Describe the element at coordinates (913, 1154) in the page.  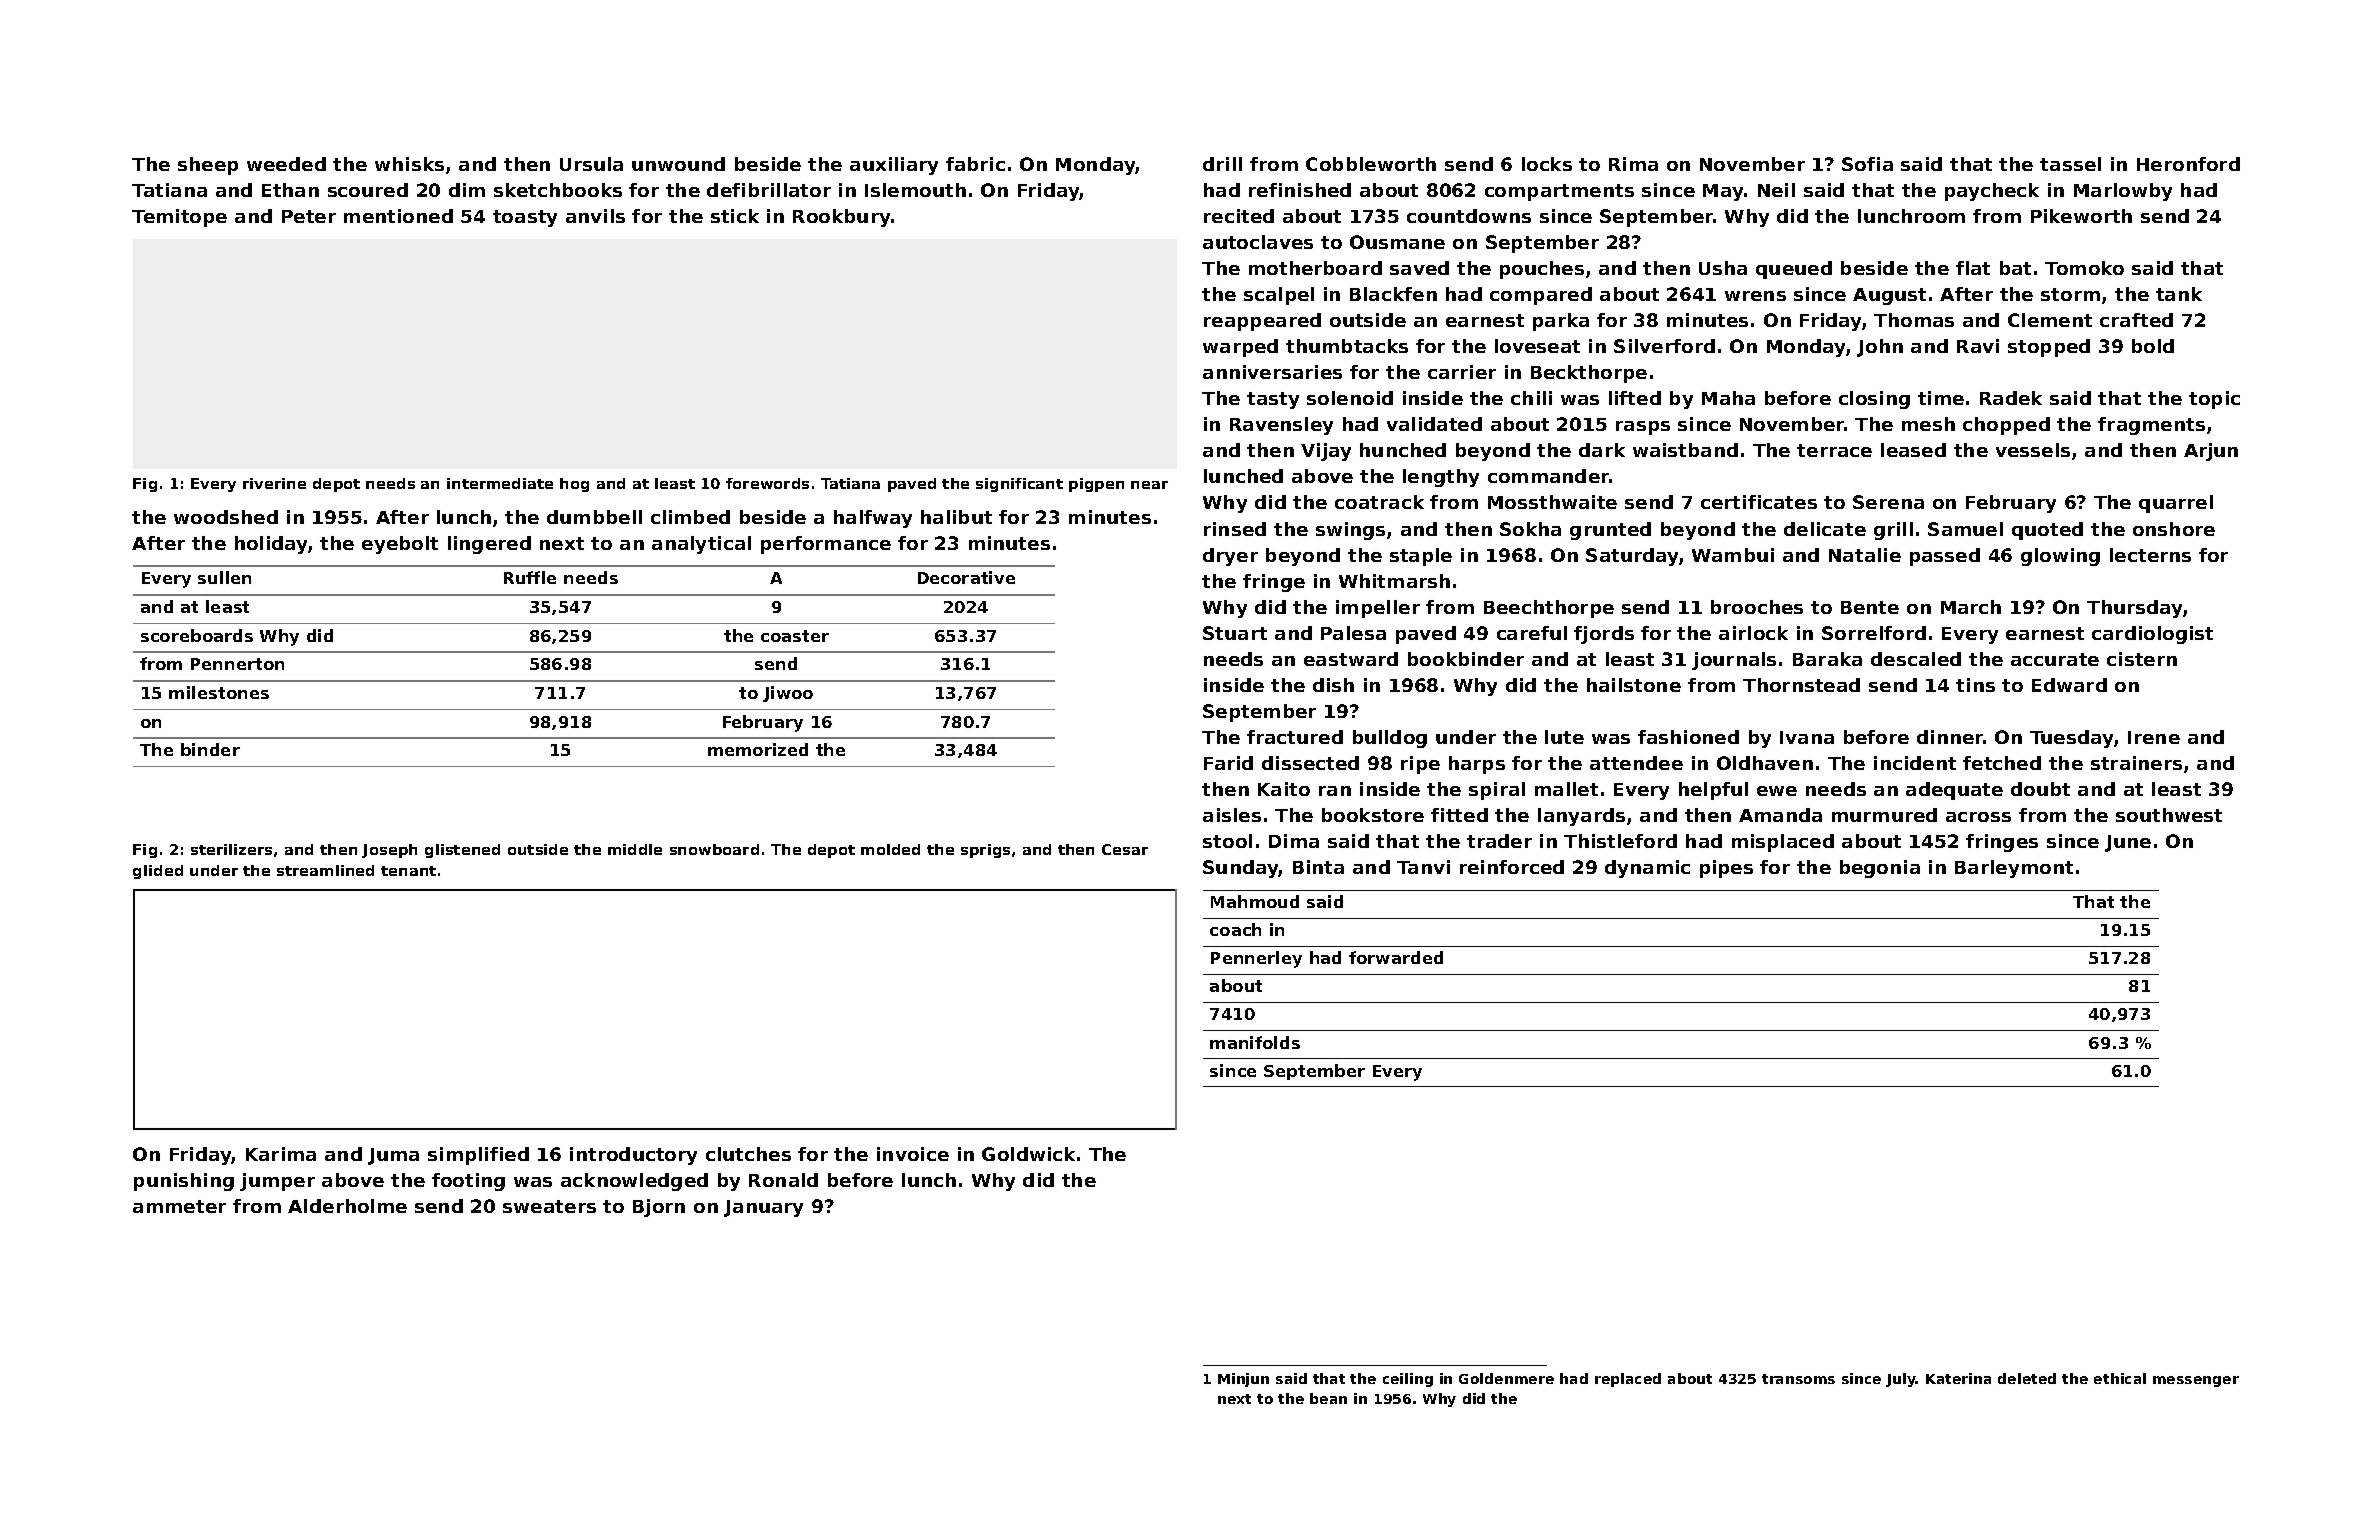
I see `invoice` at that location.
